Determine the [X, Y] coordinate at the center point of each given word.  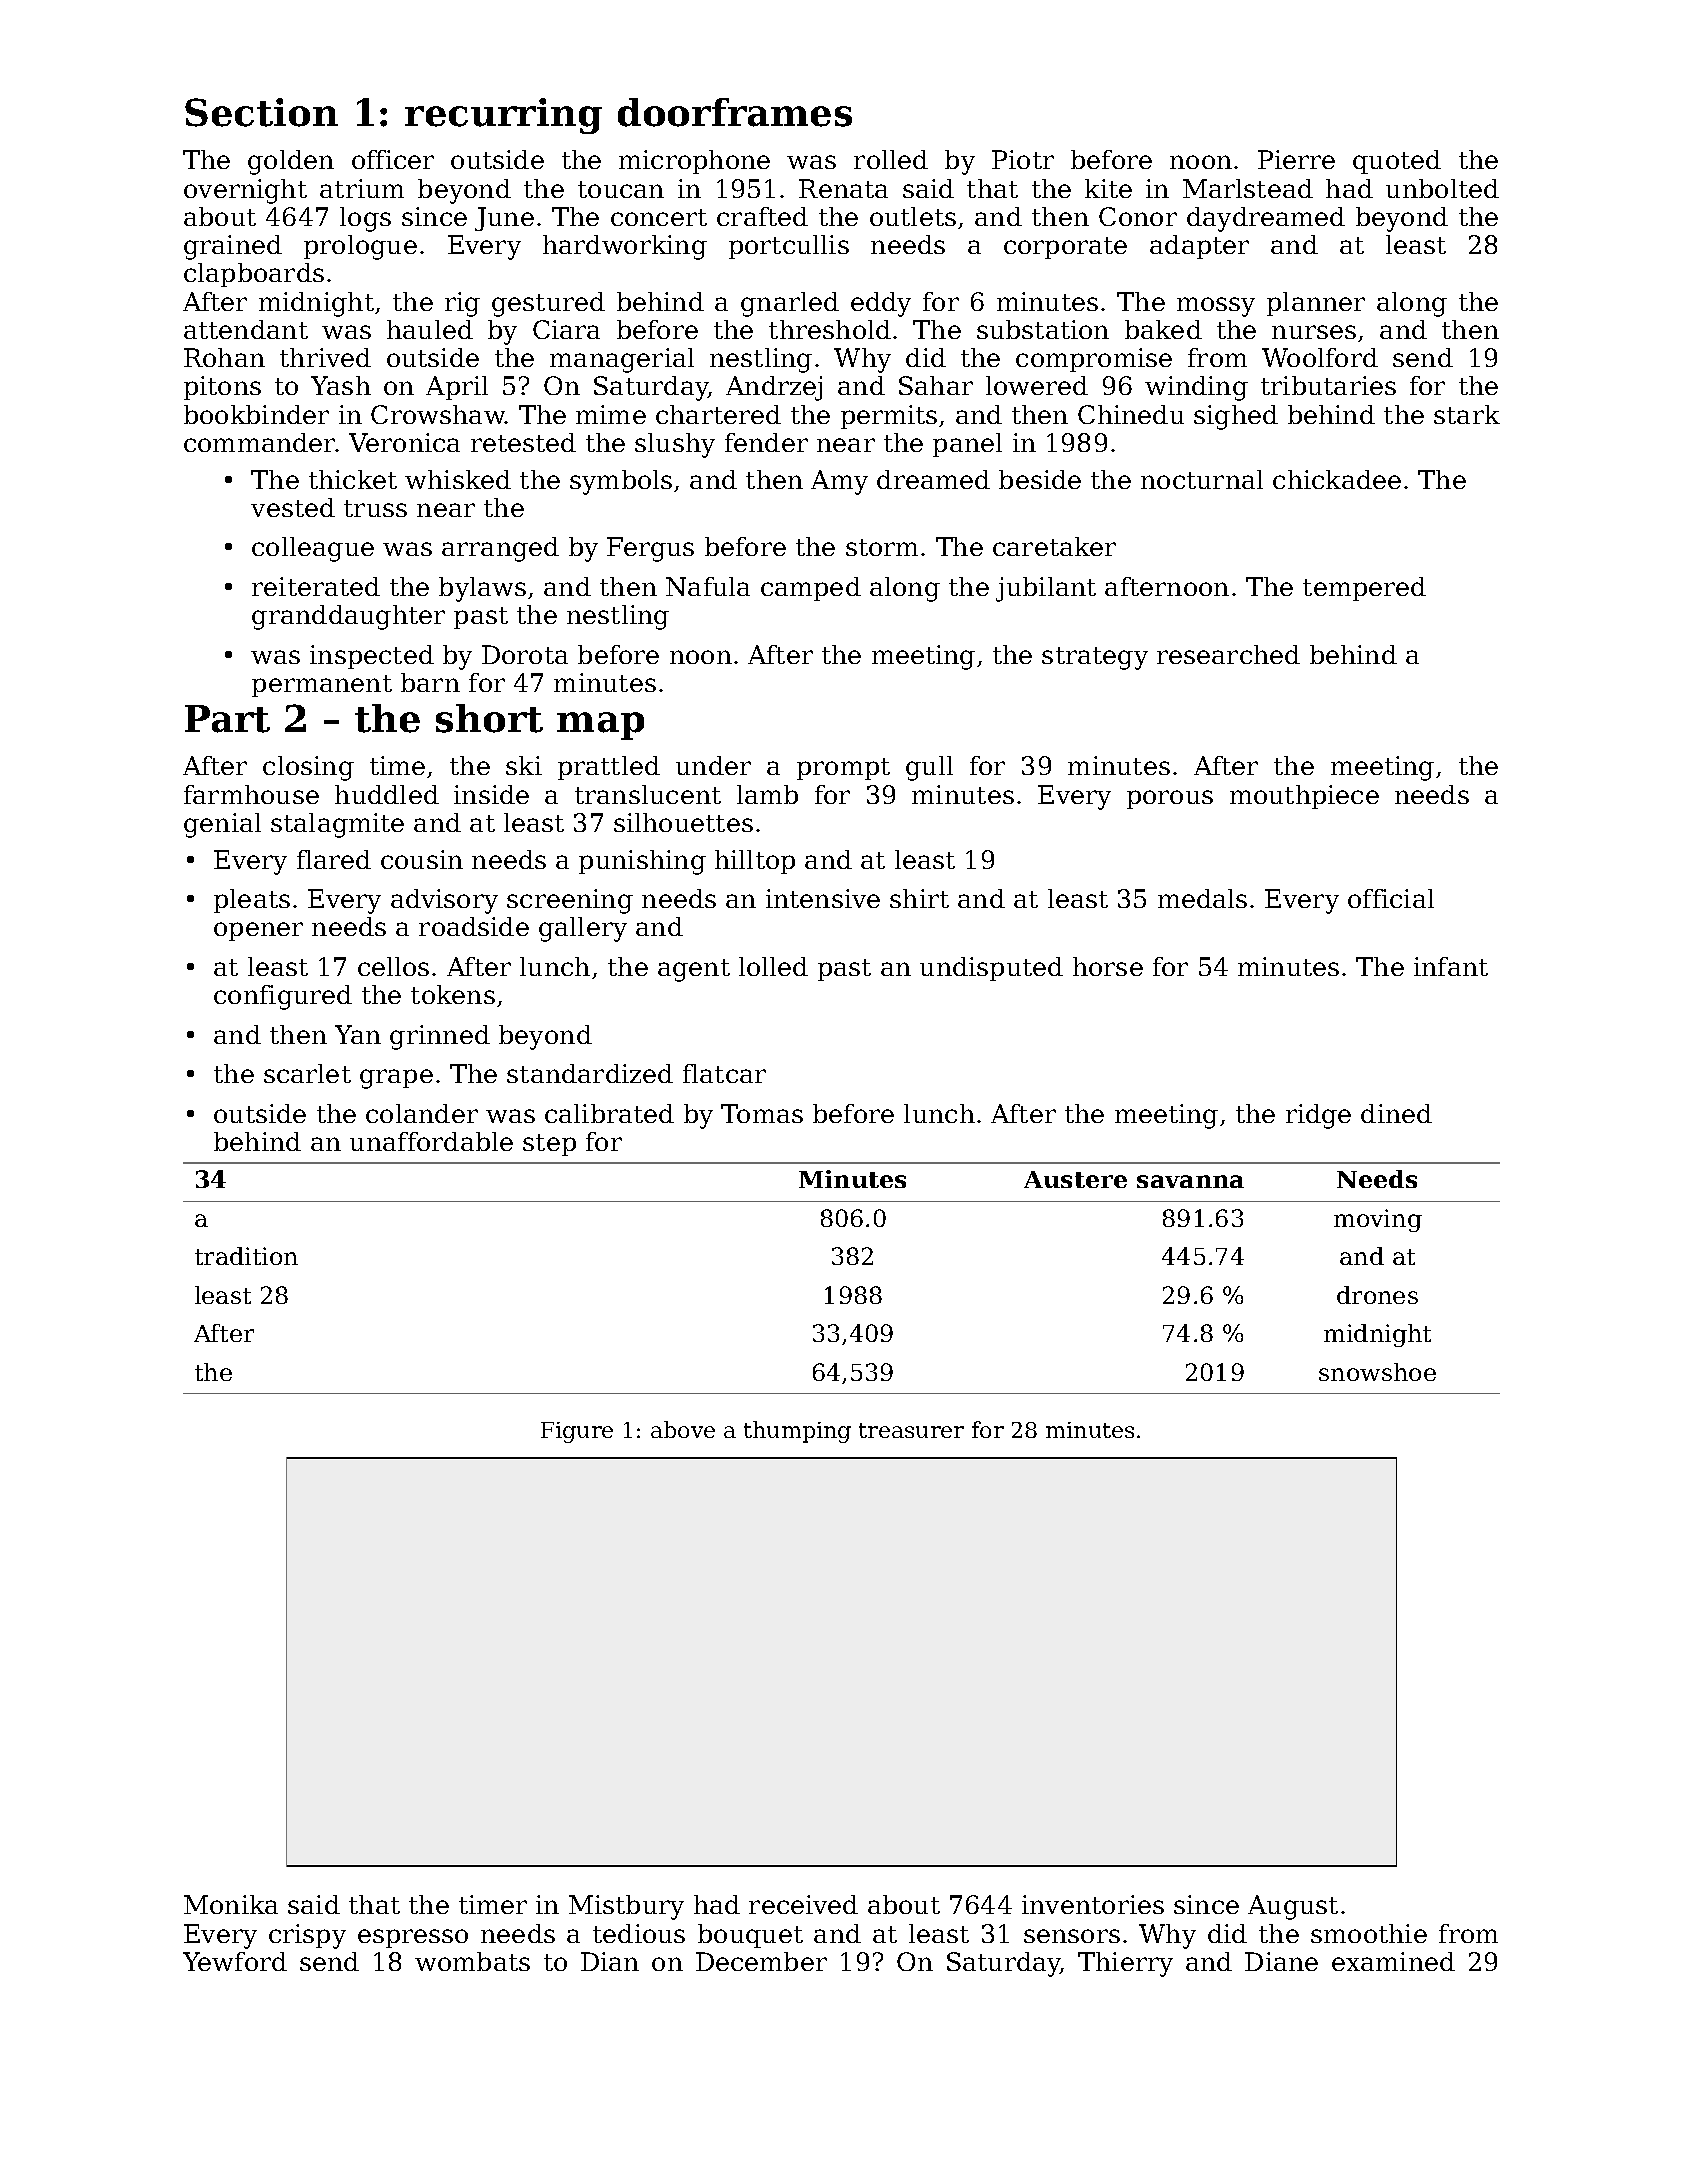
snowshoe [1377, 1372]
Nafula [708, 586]
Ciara [566, 329]
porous [1170, 799]
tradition [246, 1256]
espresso [413, 1938]
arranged [500, 549]
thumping [797, 1432]
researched [1228, 654]
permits [889, 417]
